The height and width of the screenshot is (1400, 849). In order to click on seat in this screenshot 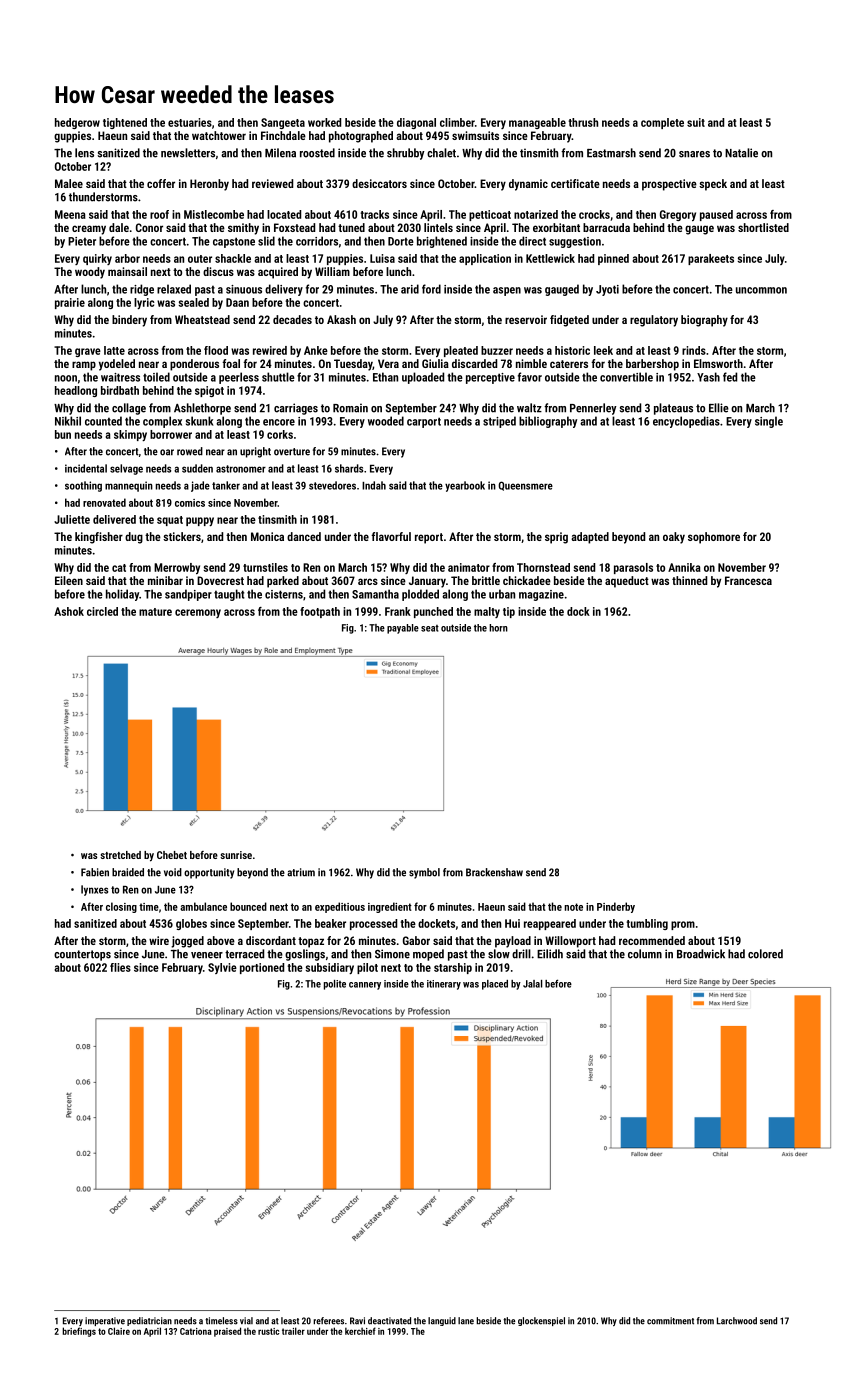, I will do `click(430, 628)`.
